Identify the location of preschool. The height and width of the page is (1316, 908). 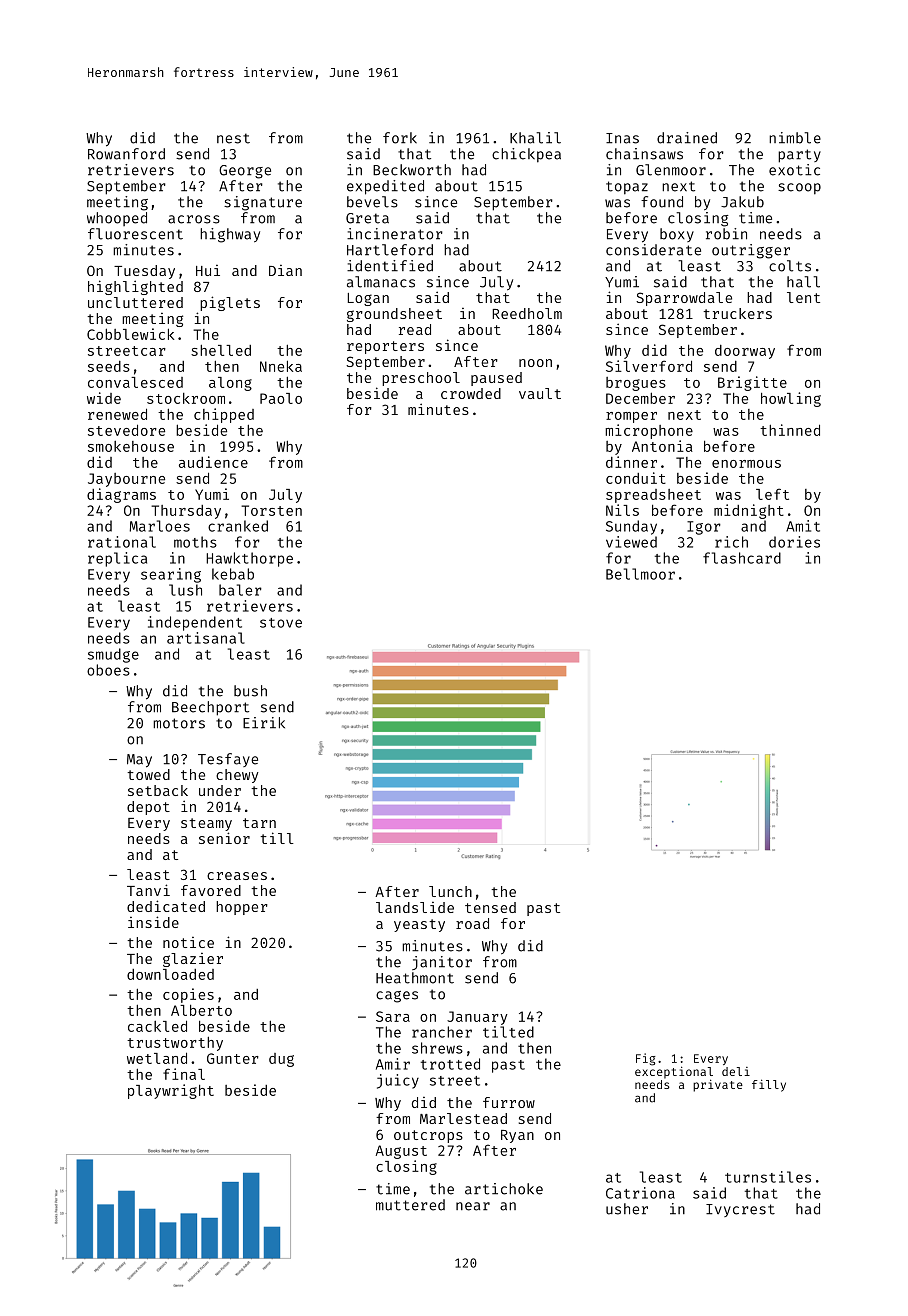
(421, 379).
